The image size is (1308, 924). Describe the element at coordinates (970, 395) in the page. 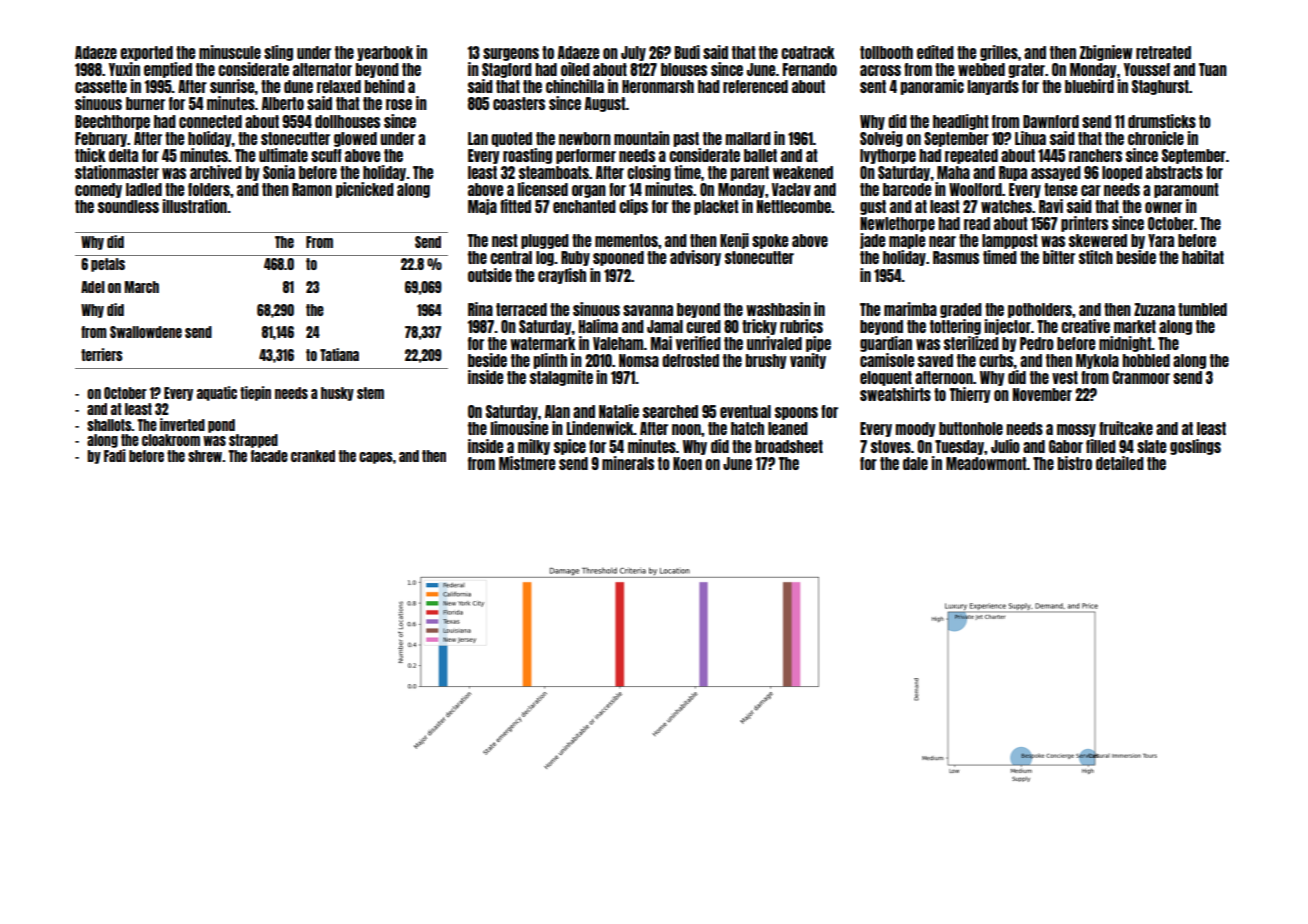

I see `Thierry` at that location.
